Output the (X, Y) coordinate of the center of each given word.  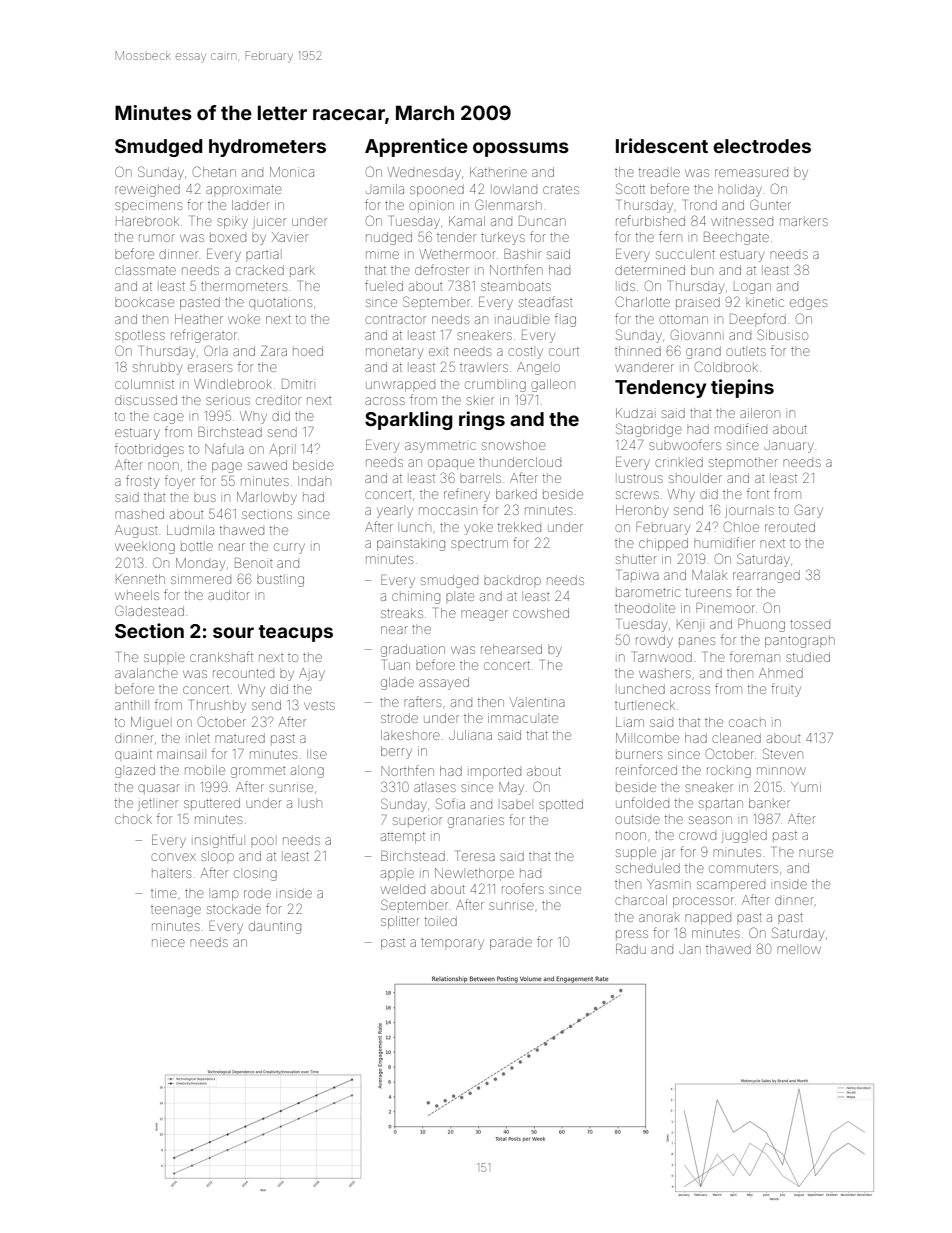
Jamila (385, 189)
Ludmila (190, 530)
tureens (708, 592)
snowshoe (514, 445)
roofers (523, 888)
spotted (561, 805)
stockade (234, 909)
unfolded (642, 802)
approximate (244, 189)
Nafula (224, 448)
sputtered (212, 803)
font (758, 493)
